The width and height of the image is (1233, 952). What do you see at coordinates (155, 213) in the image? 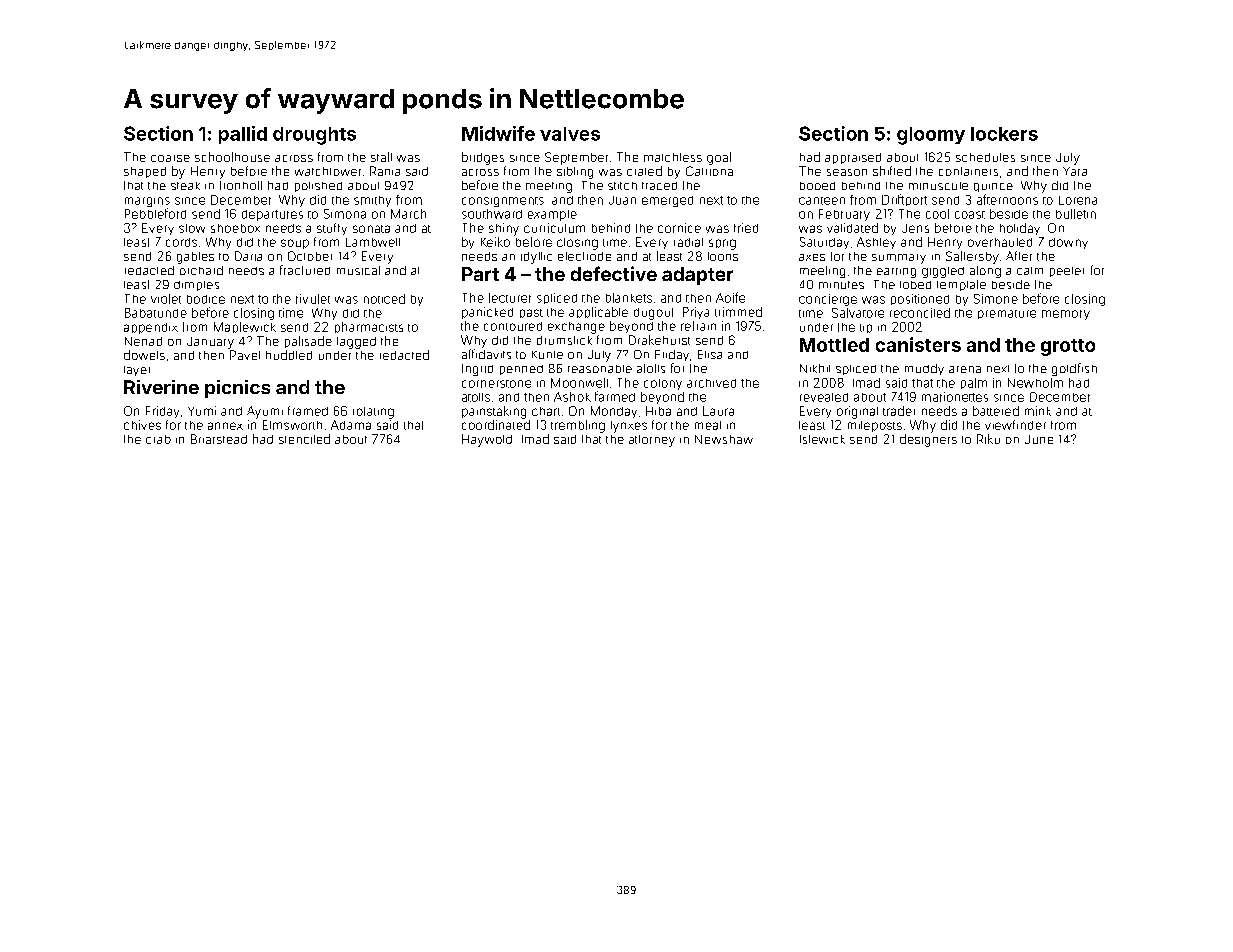
I see `Pebbleford` at bounding box center [155, 213].
